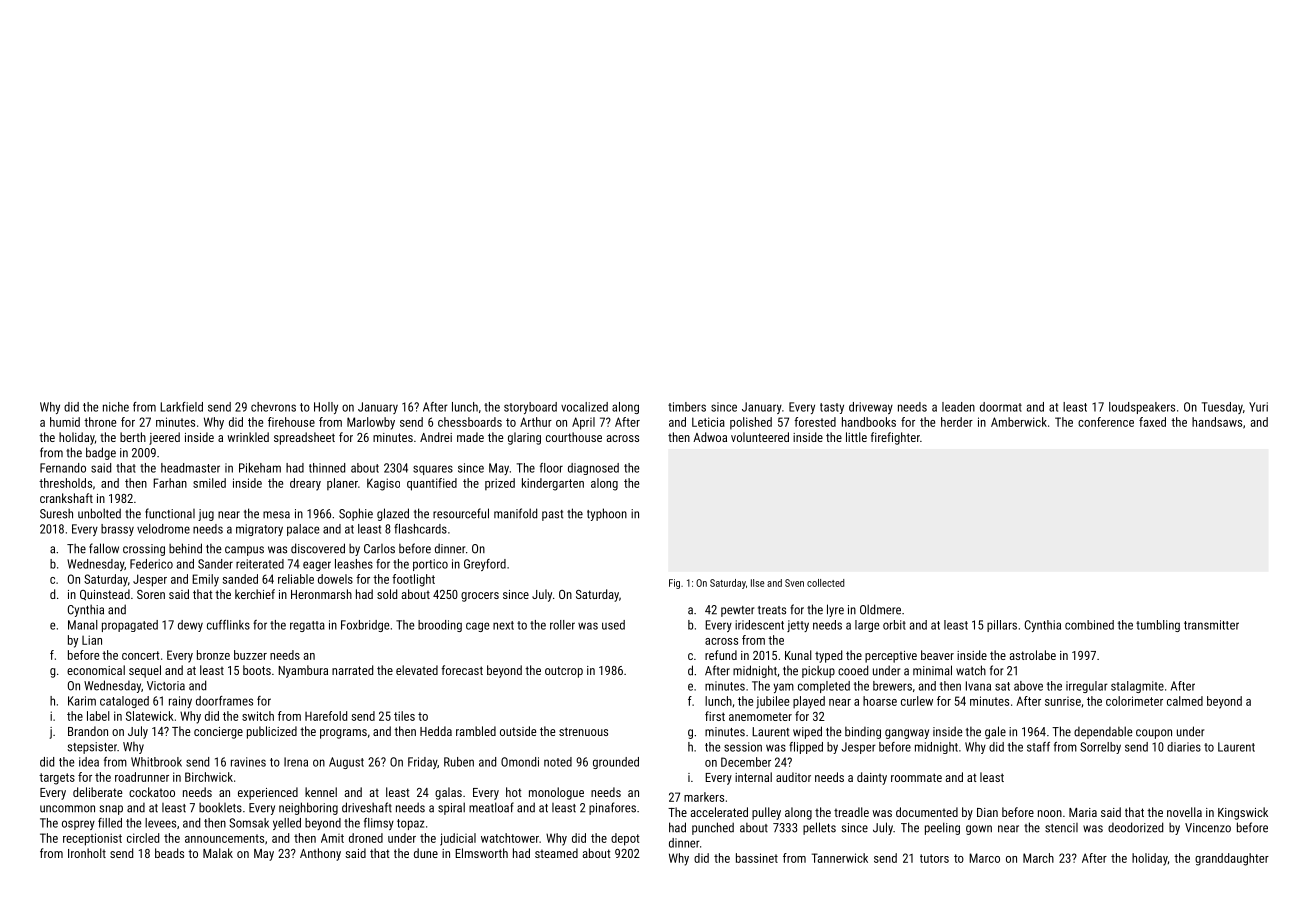 The width and height of the page is (1308, 924). What do you see at coordinates (287, 824) in the page?
I see `yelled` at bounding box center [287, 824].
